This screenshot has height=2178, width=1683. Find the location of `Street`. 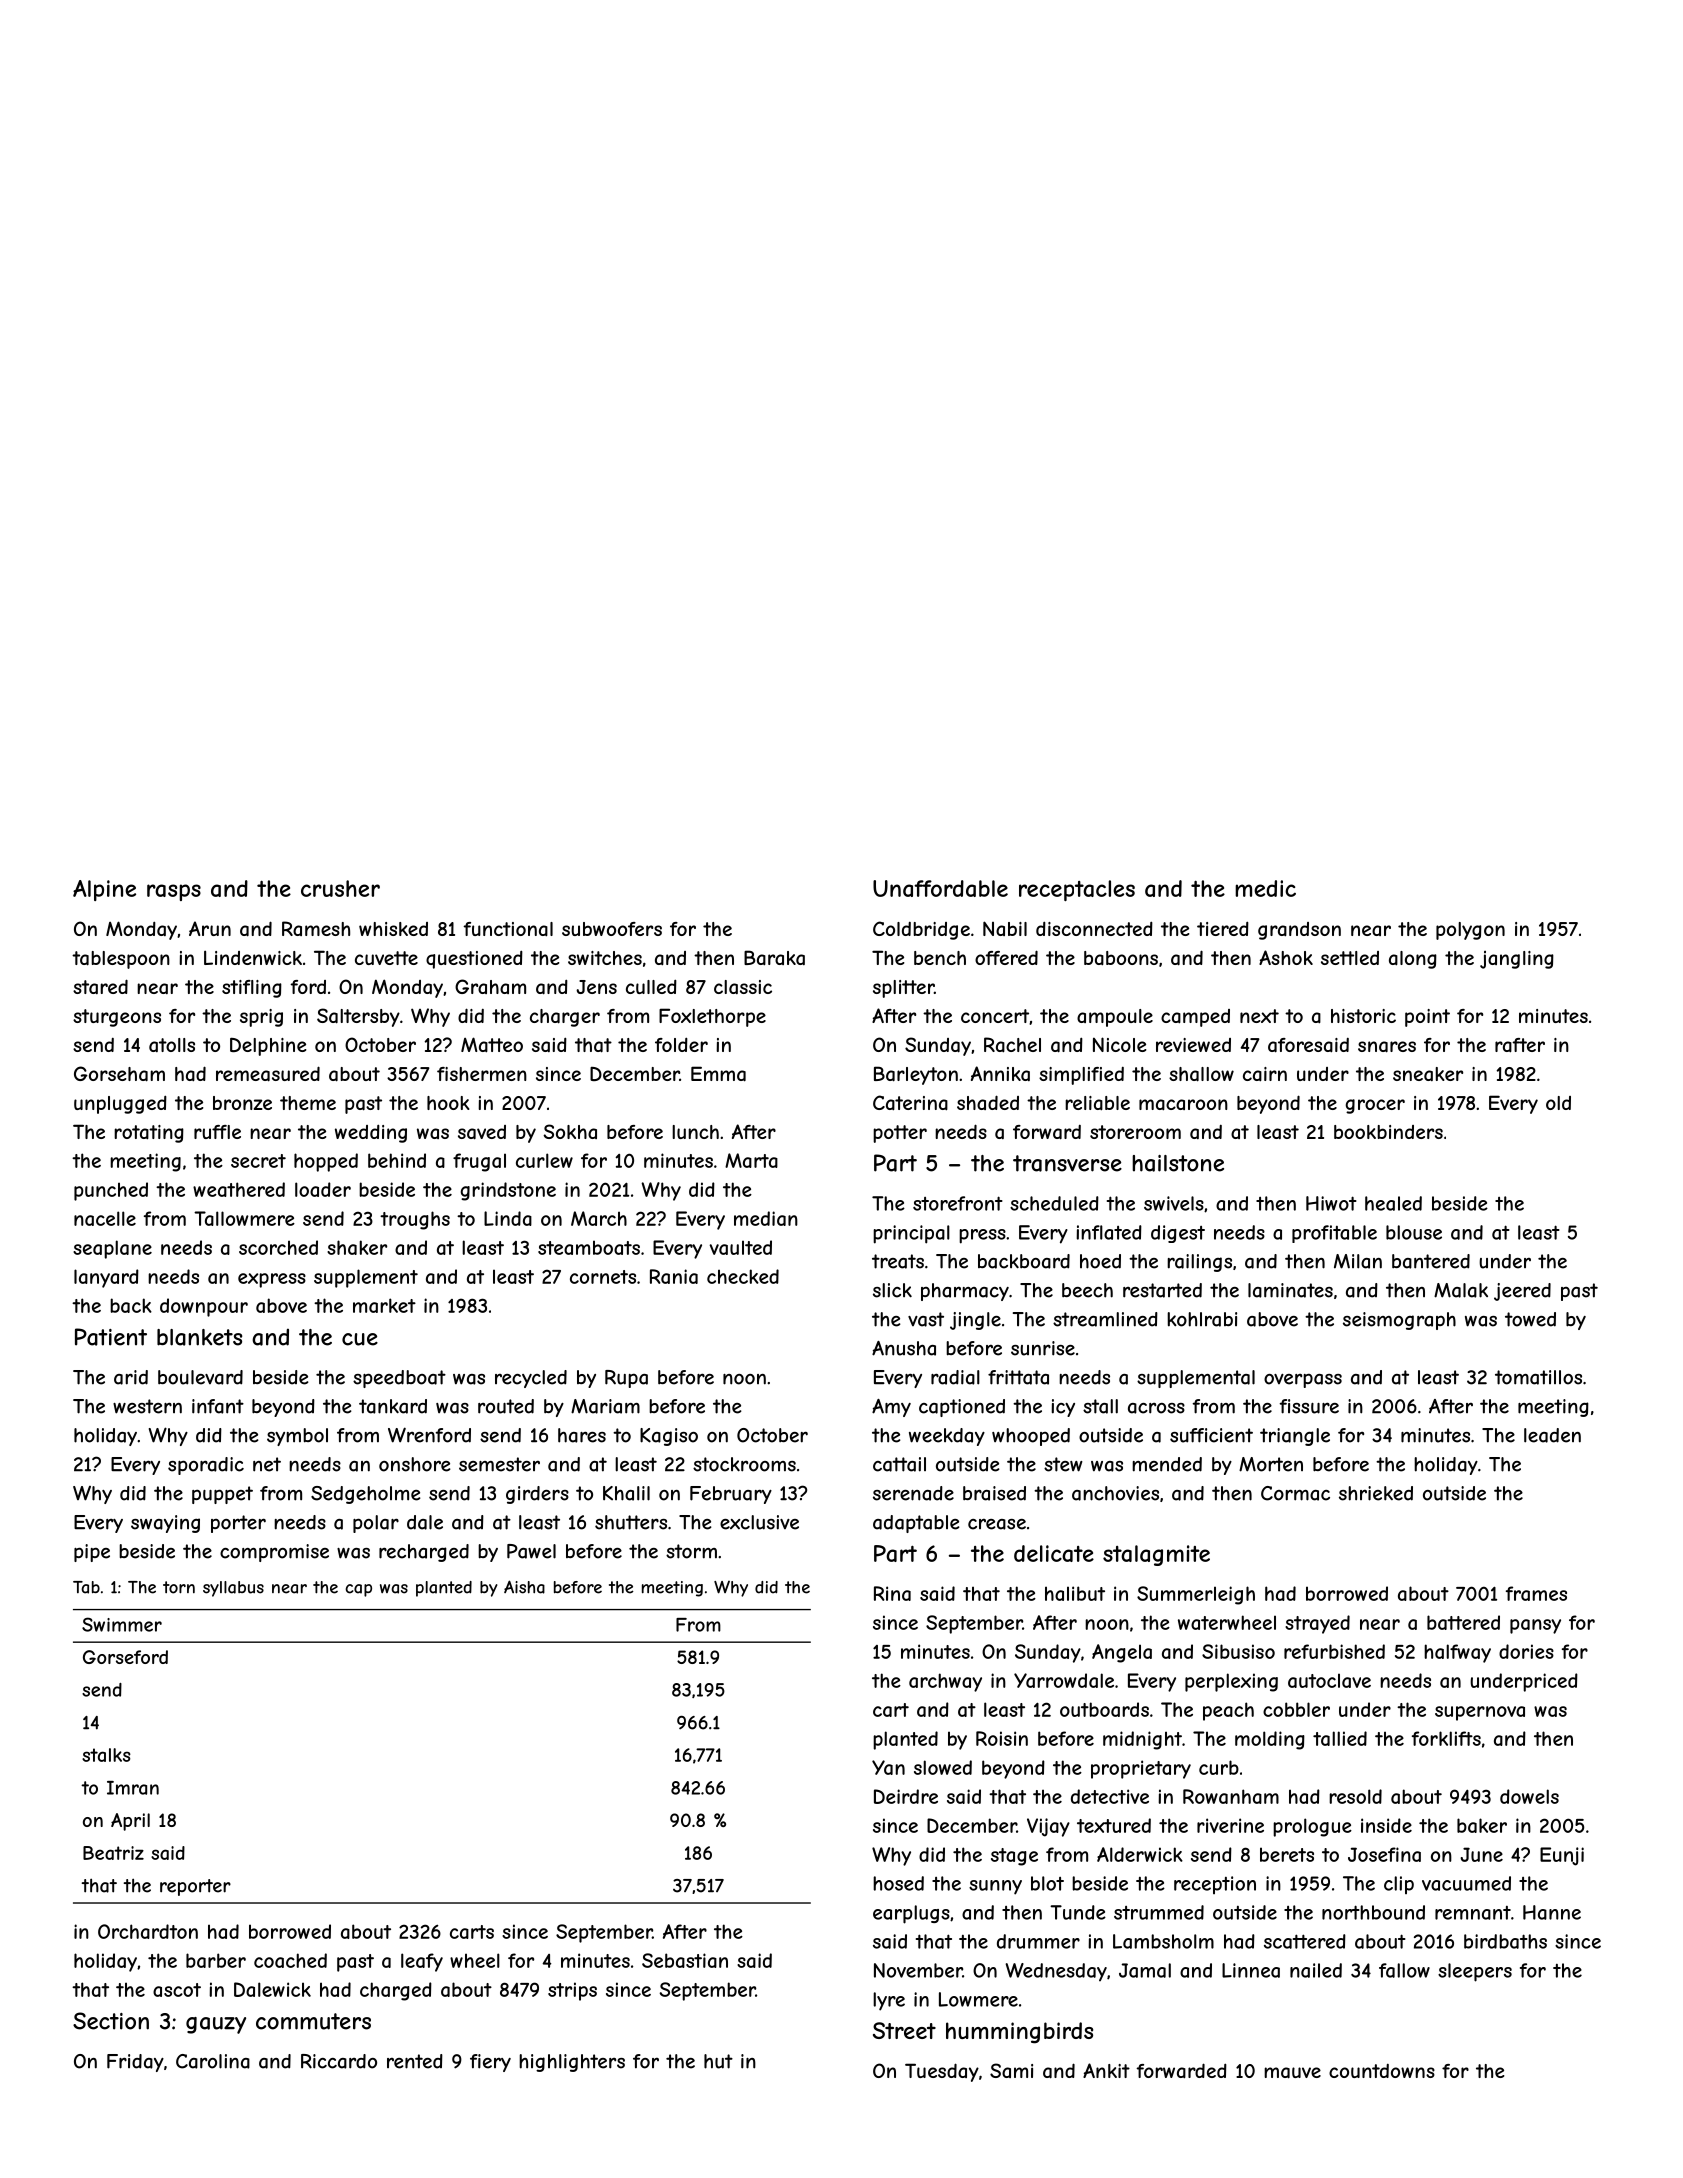

Street is located at coordinates (904, 2030).
